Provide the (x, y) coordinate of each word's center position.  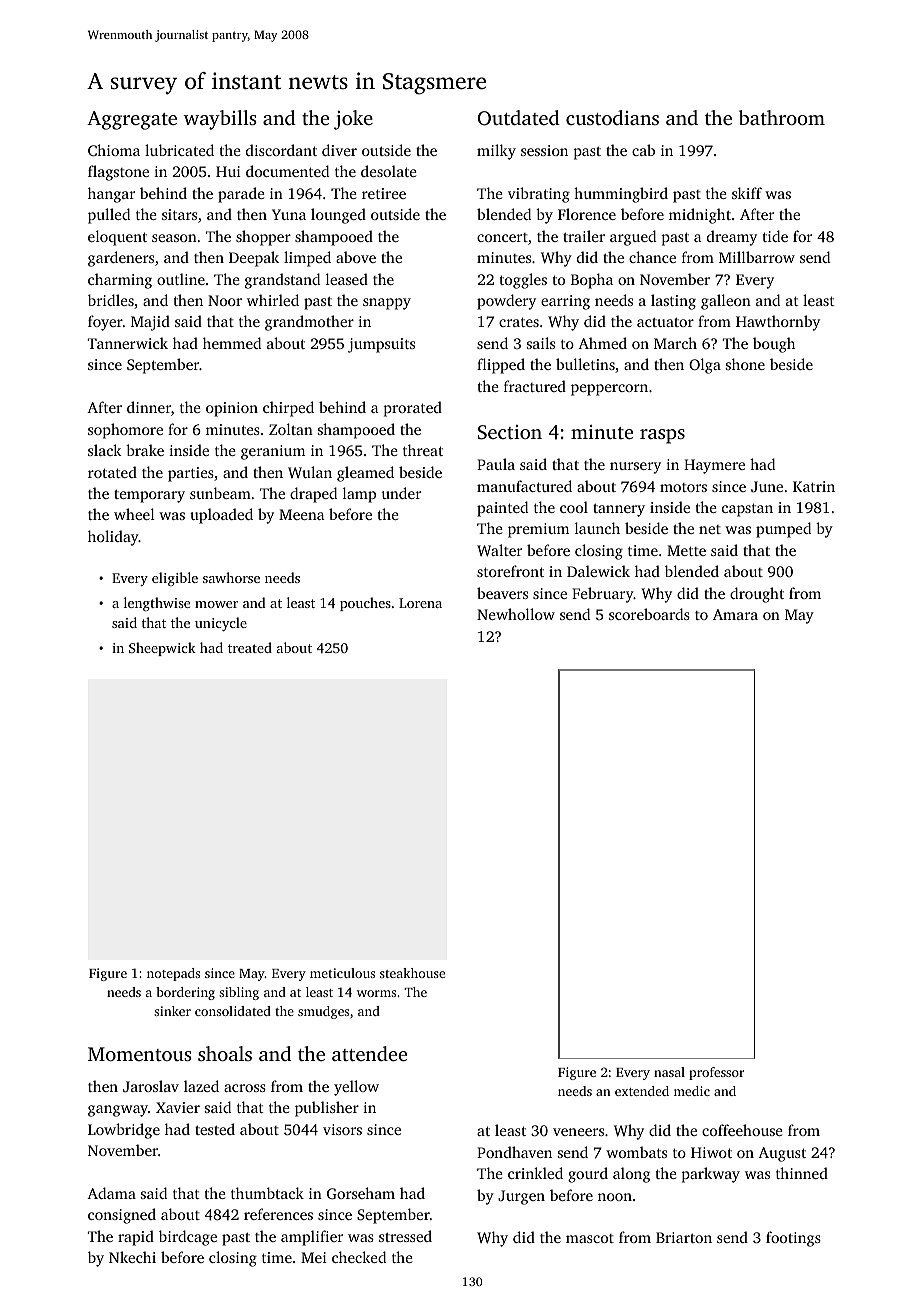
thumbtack (267, 1193)
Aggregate (132, 120)
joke (353, 120)
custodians (612, 117)
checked (359, 1257)
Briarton (684, 1237)
